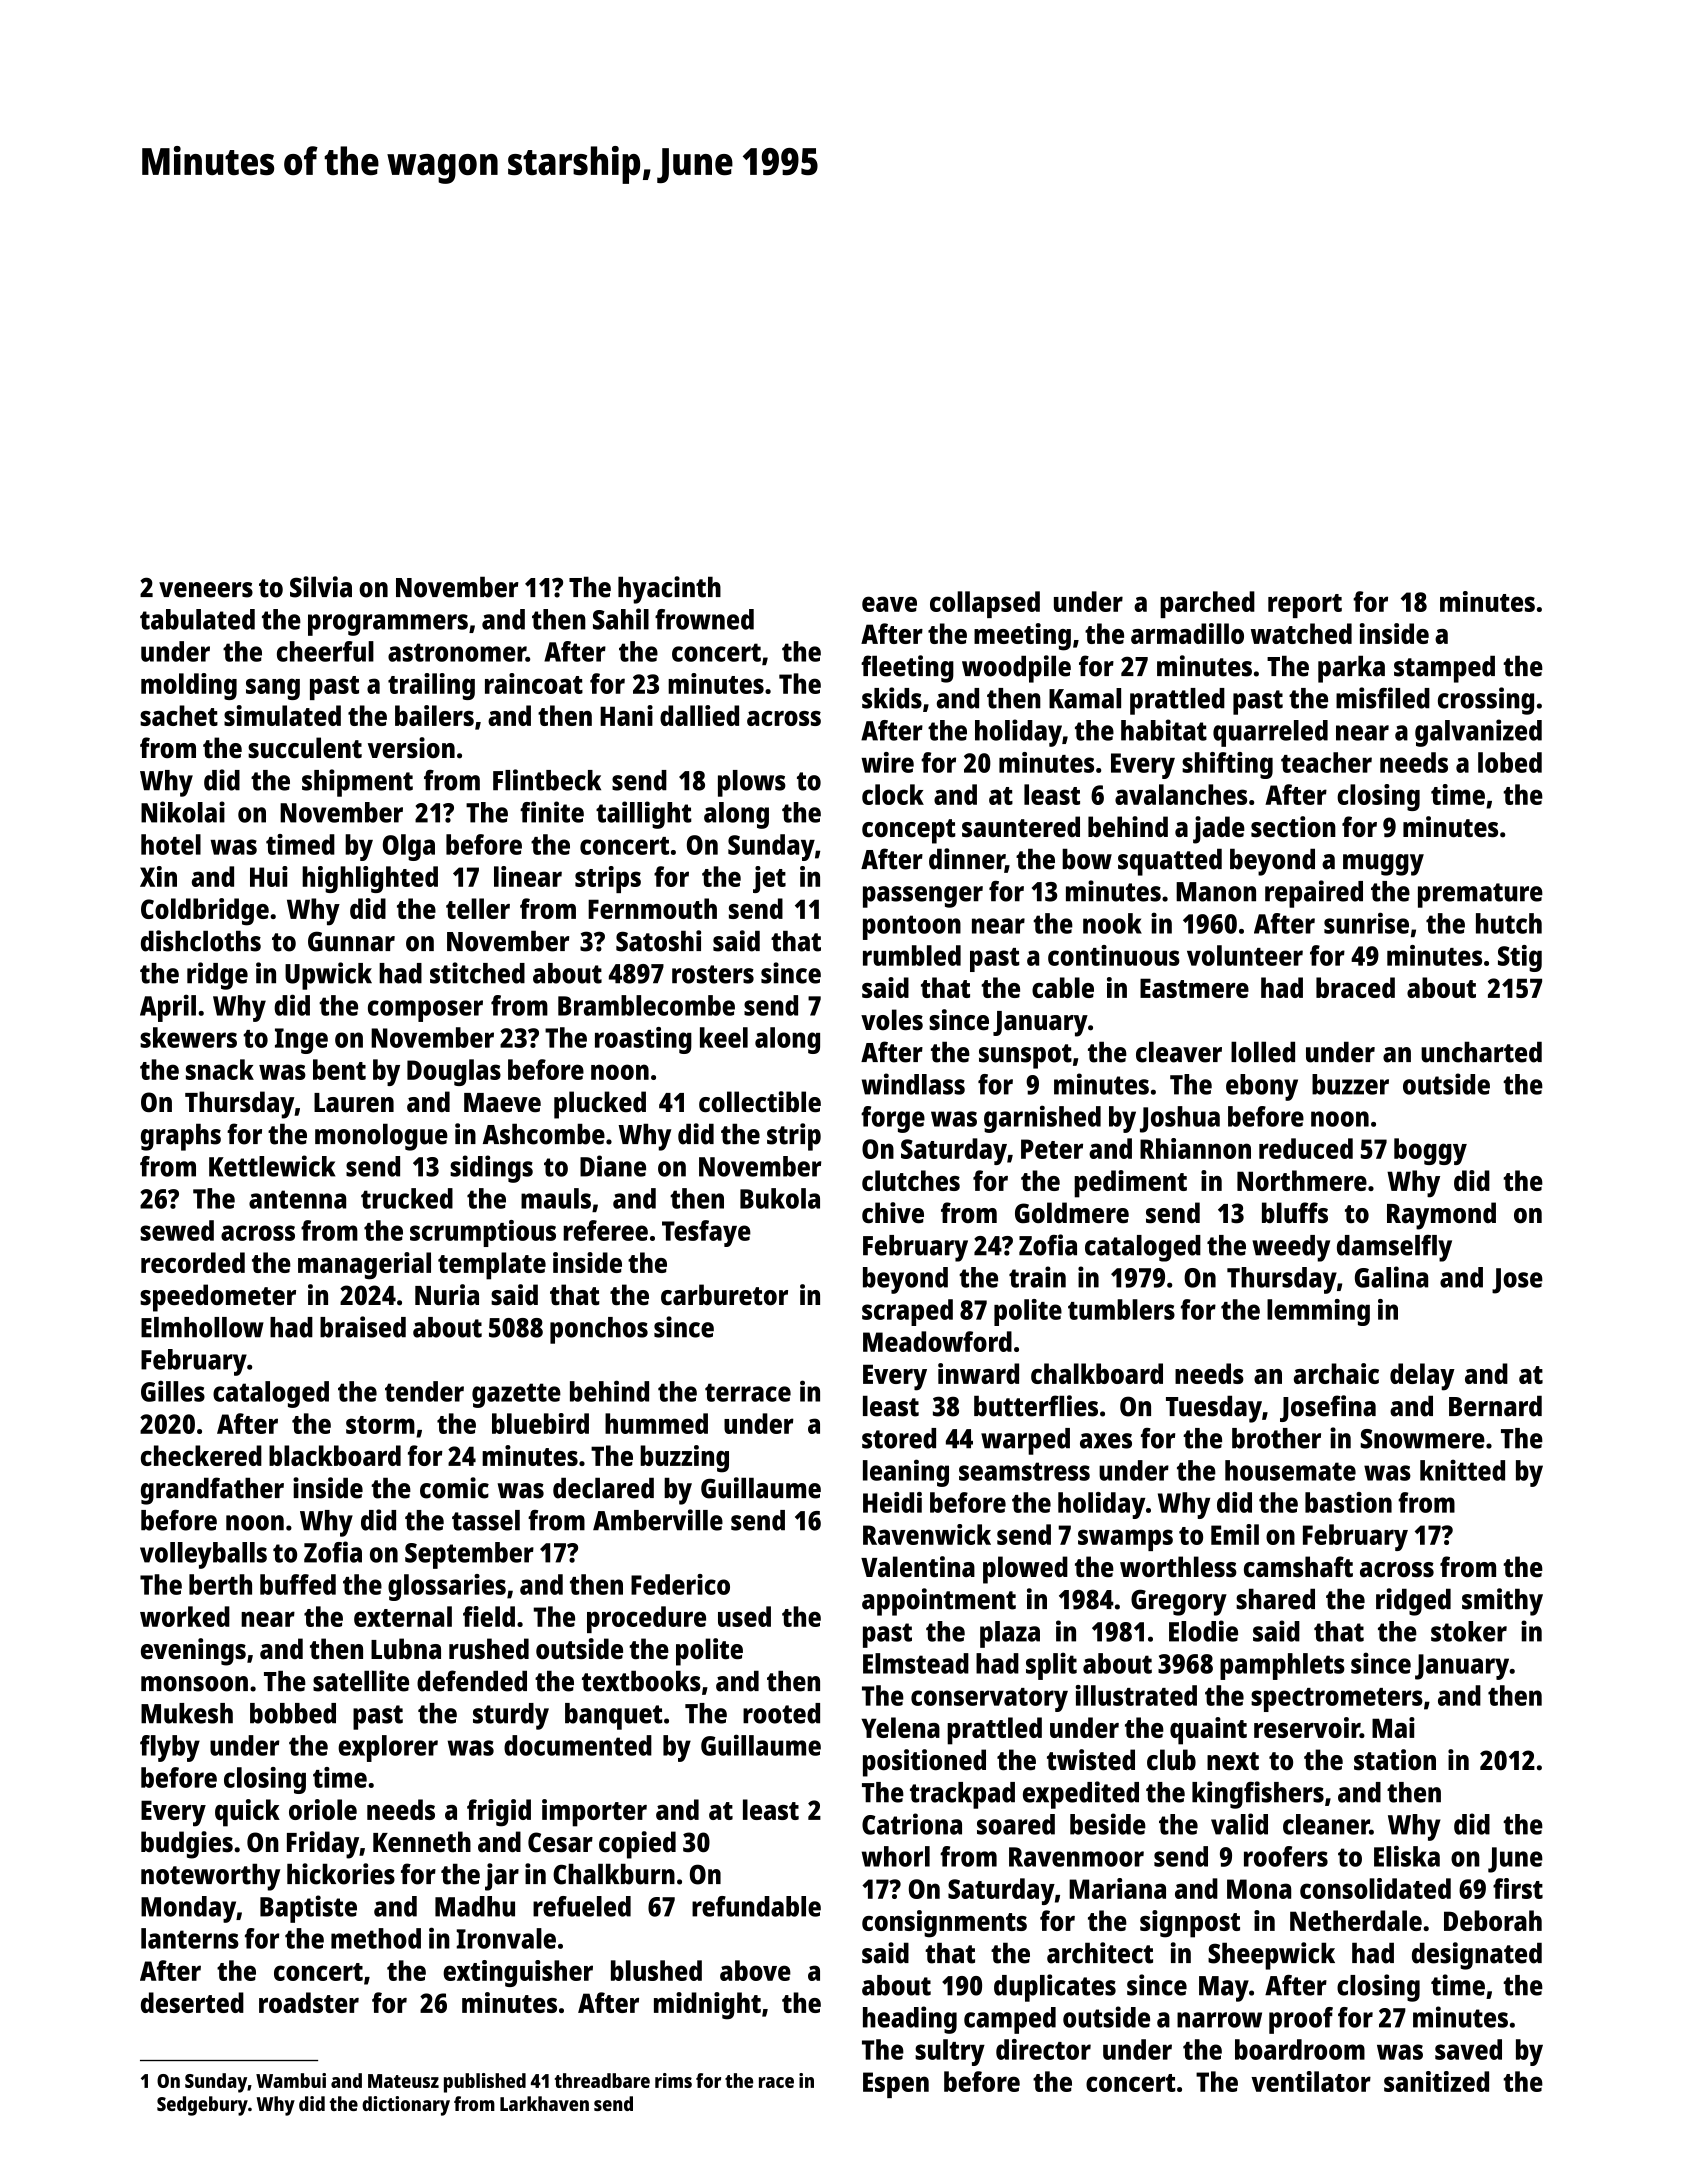  What do you see at coordinates (1097, 1373) in the screenshot?
I see `chalkboard` at bounding box center [1097, 1373].
